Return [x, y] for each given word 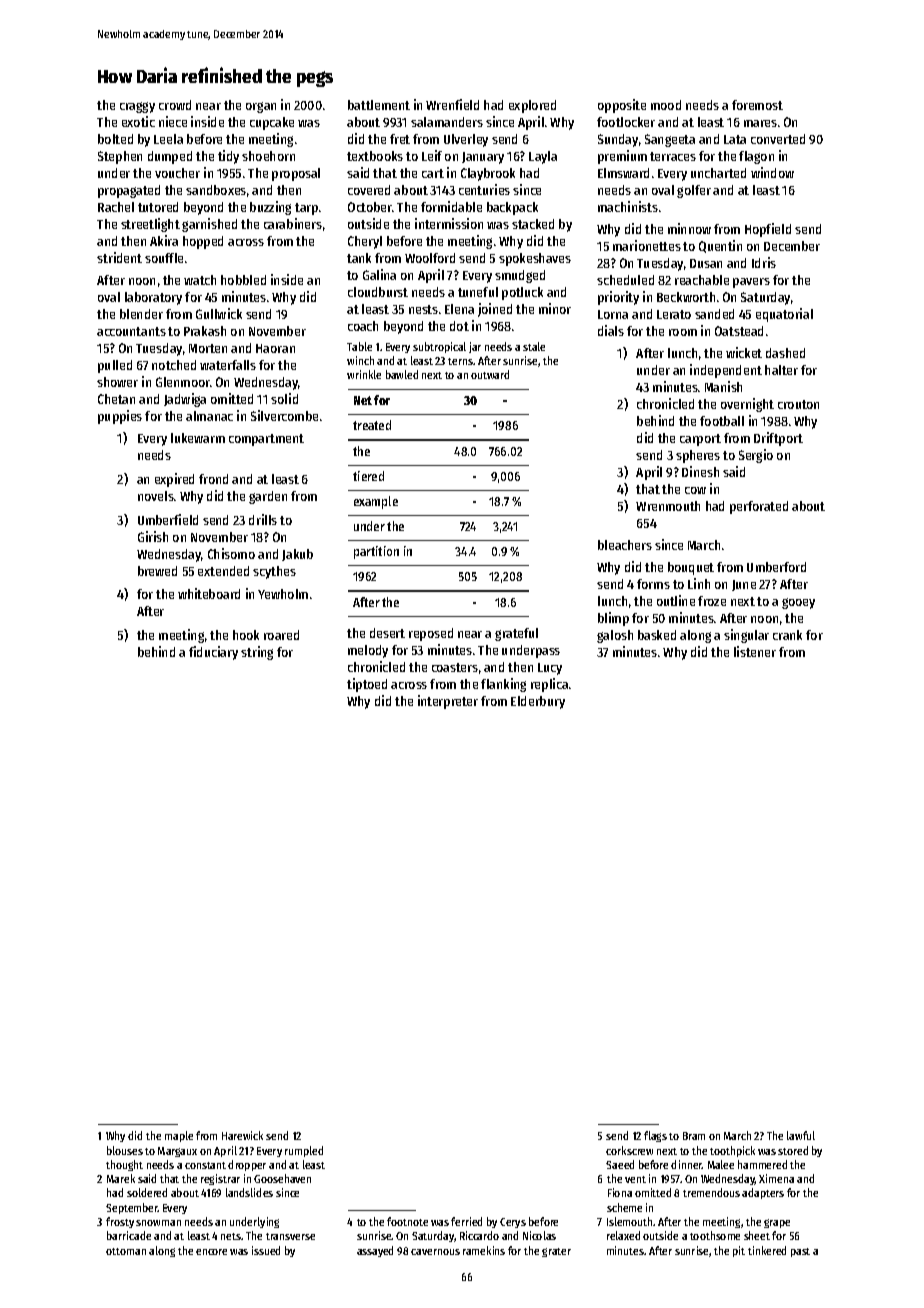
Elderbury [538, 702]
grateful [516, 634]
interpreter [448, 702]
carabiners [293, 223]
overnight [747, 405]
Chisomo [231, 553]
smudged [520, 276]
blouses [125, 1150]
